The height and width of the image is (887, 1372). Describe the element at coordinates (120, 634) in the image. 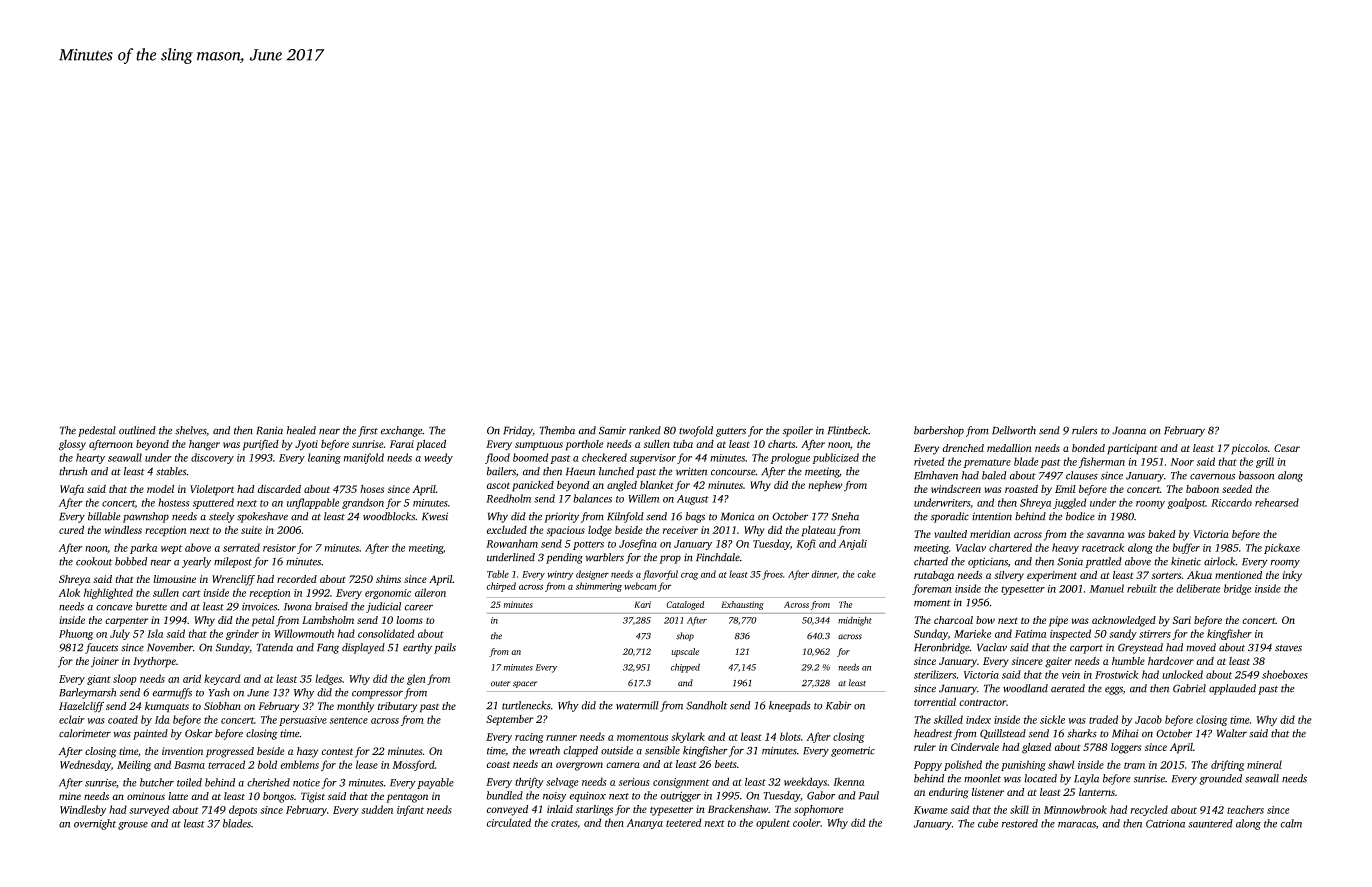

I see `July` at that location.
